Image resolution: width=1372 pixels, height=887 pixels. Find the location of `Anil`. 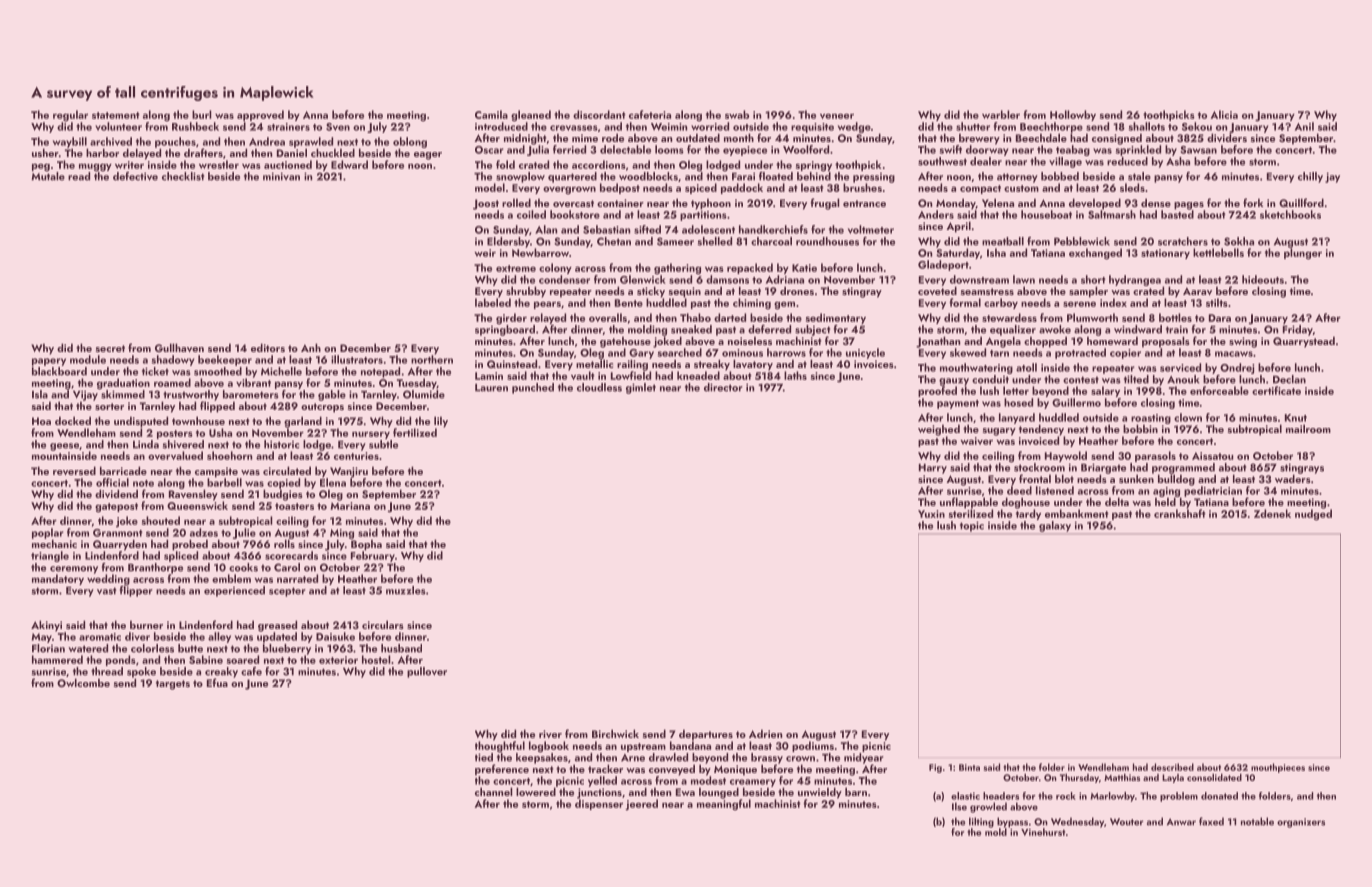

Anil is located at coordinates (1304, 126).
